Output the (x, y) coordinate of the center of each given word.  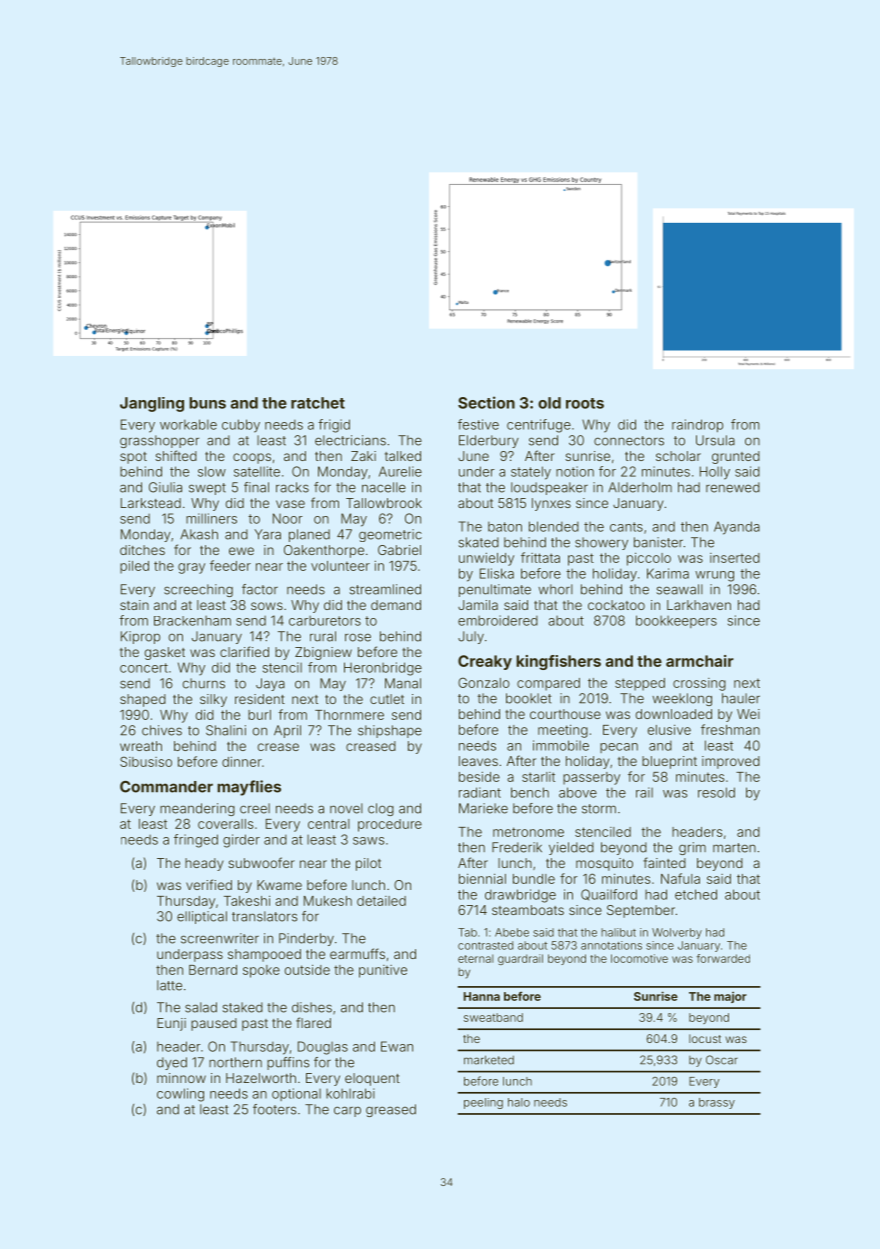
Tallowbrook (384, 503)
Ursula (715, 440)
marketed (489, 1060)
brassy (717, 1103)
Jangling (152, 404)
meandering (197, 809)
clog (381, 809)
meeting (563, 731)
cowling (180, 1095)
